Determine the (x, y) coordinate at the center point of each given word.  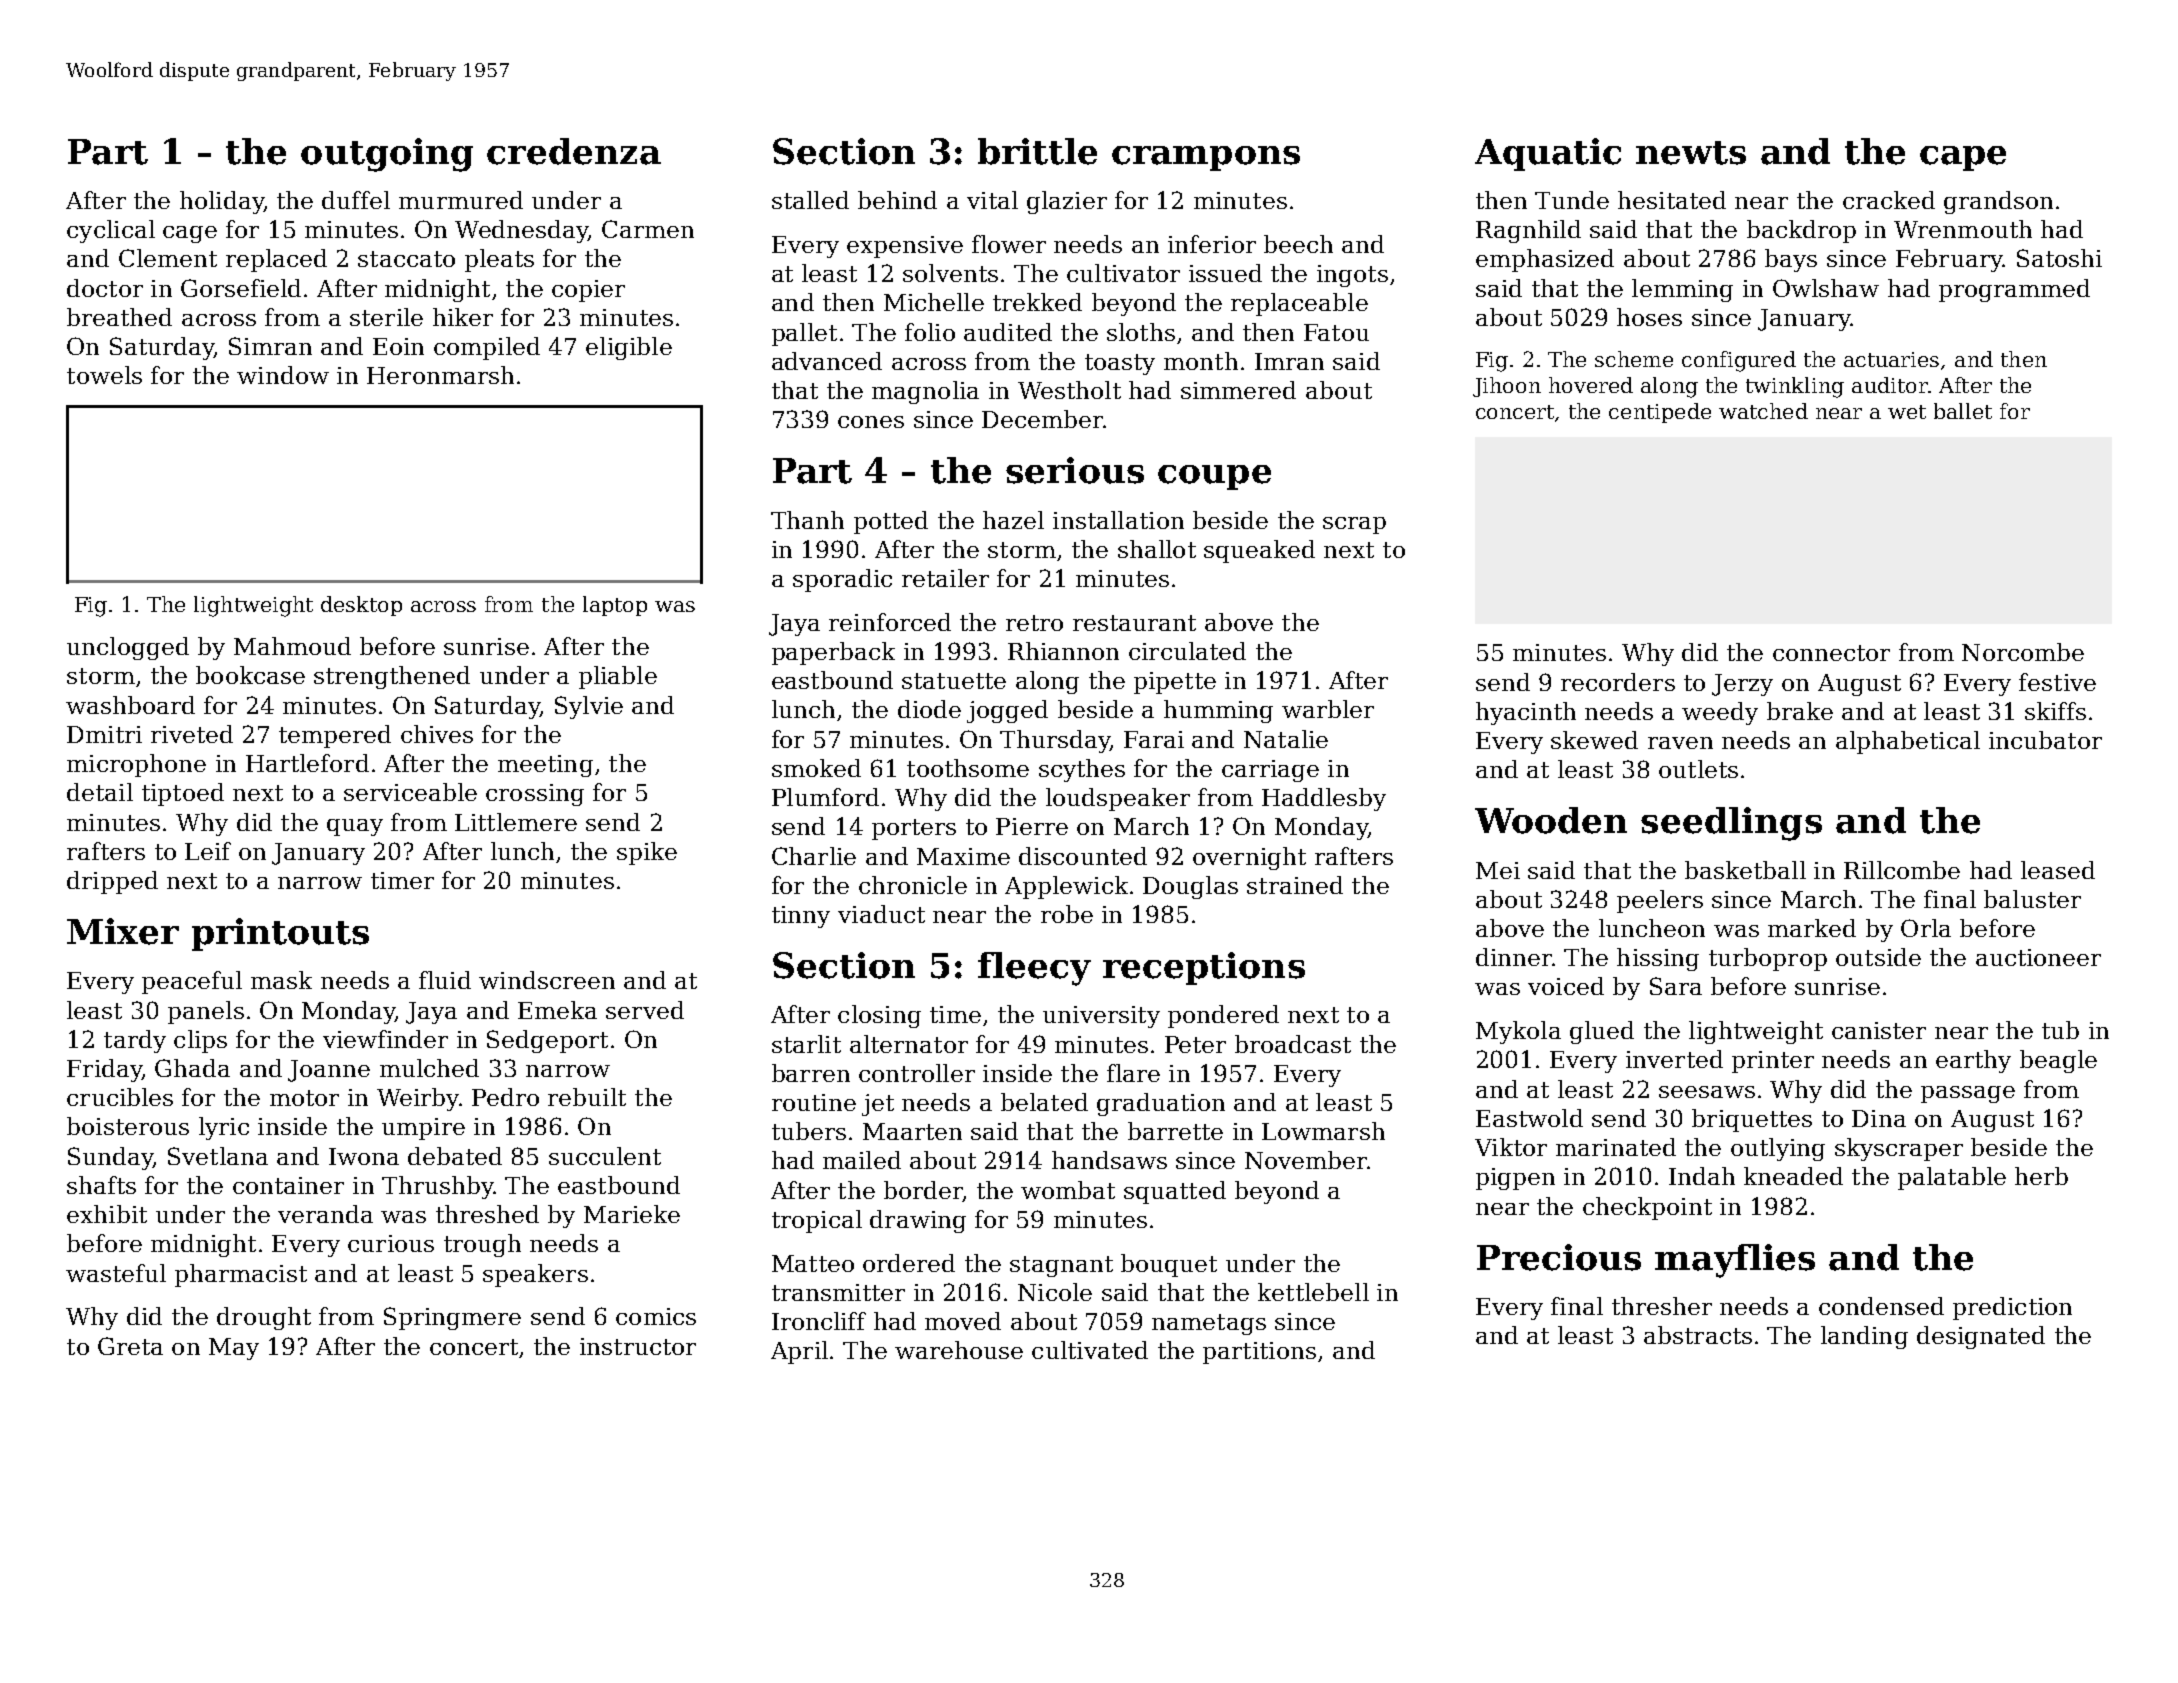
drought (264, 1318)
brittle (1037, 151)
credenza (574, 151)
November (1306, 1160)
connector (1831, 653)
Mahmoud (292, 646)
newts (1691, 153)
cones (871, 422)
